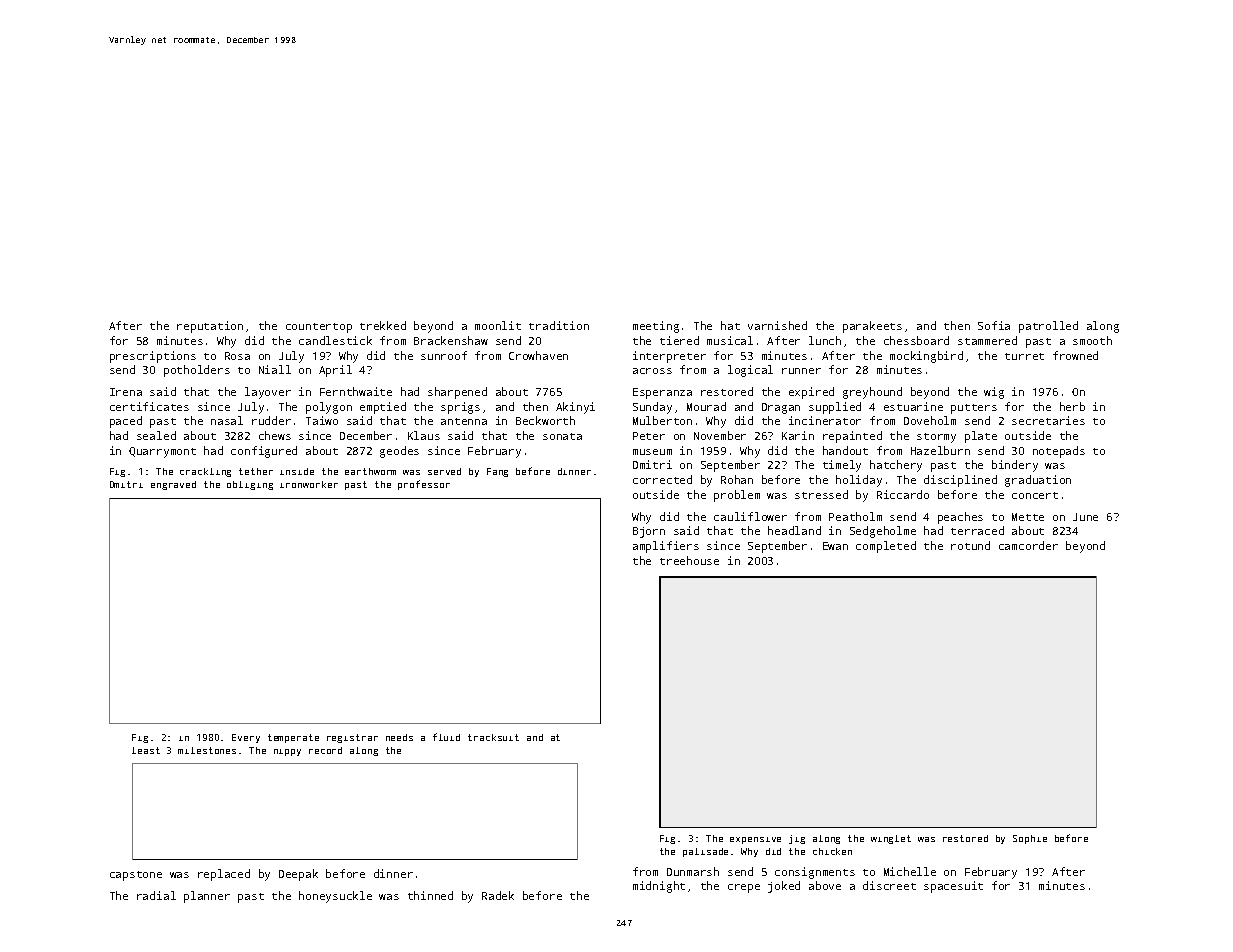 Image resolution: width=1233 pixels, height=952 pixels. What do you see at coordinates (173, 485) in the image?
I see `engraved` at bounding box center [173, 485].
